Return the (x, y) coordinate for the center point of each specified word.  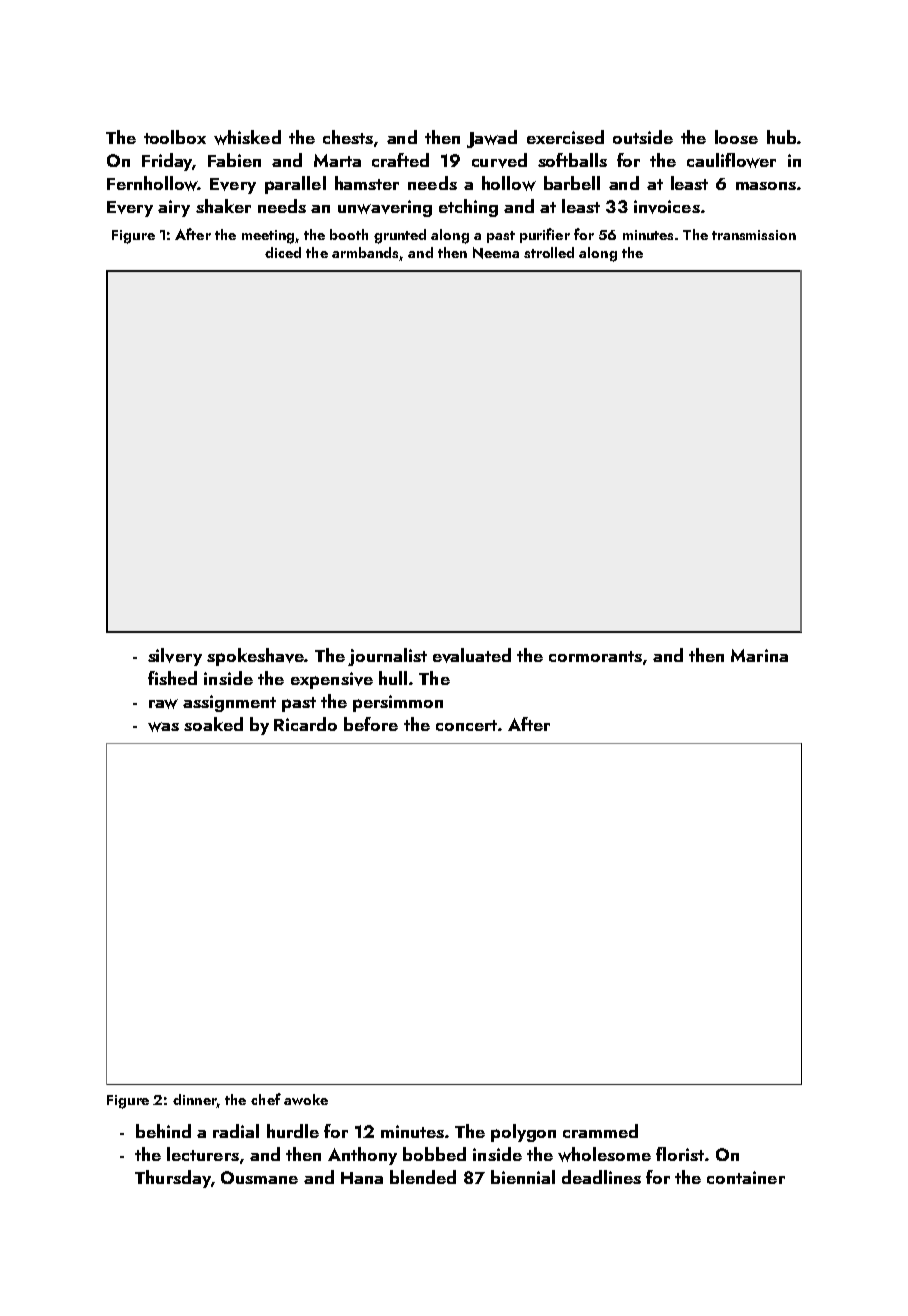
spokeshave (255, 657)
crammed (600, 1131)
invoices (667, 207)
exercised (565, 137)
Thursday (173, 1179)
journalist (387, 657)
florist (680, 1154)
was (163, 727)
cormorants (595, 656)
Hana (362, 1178)
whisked (247, 137)
